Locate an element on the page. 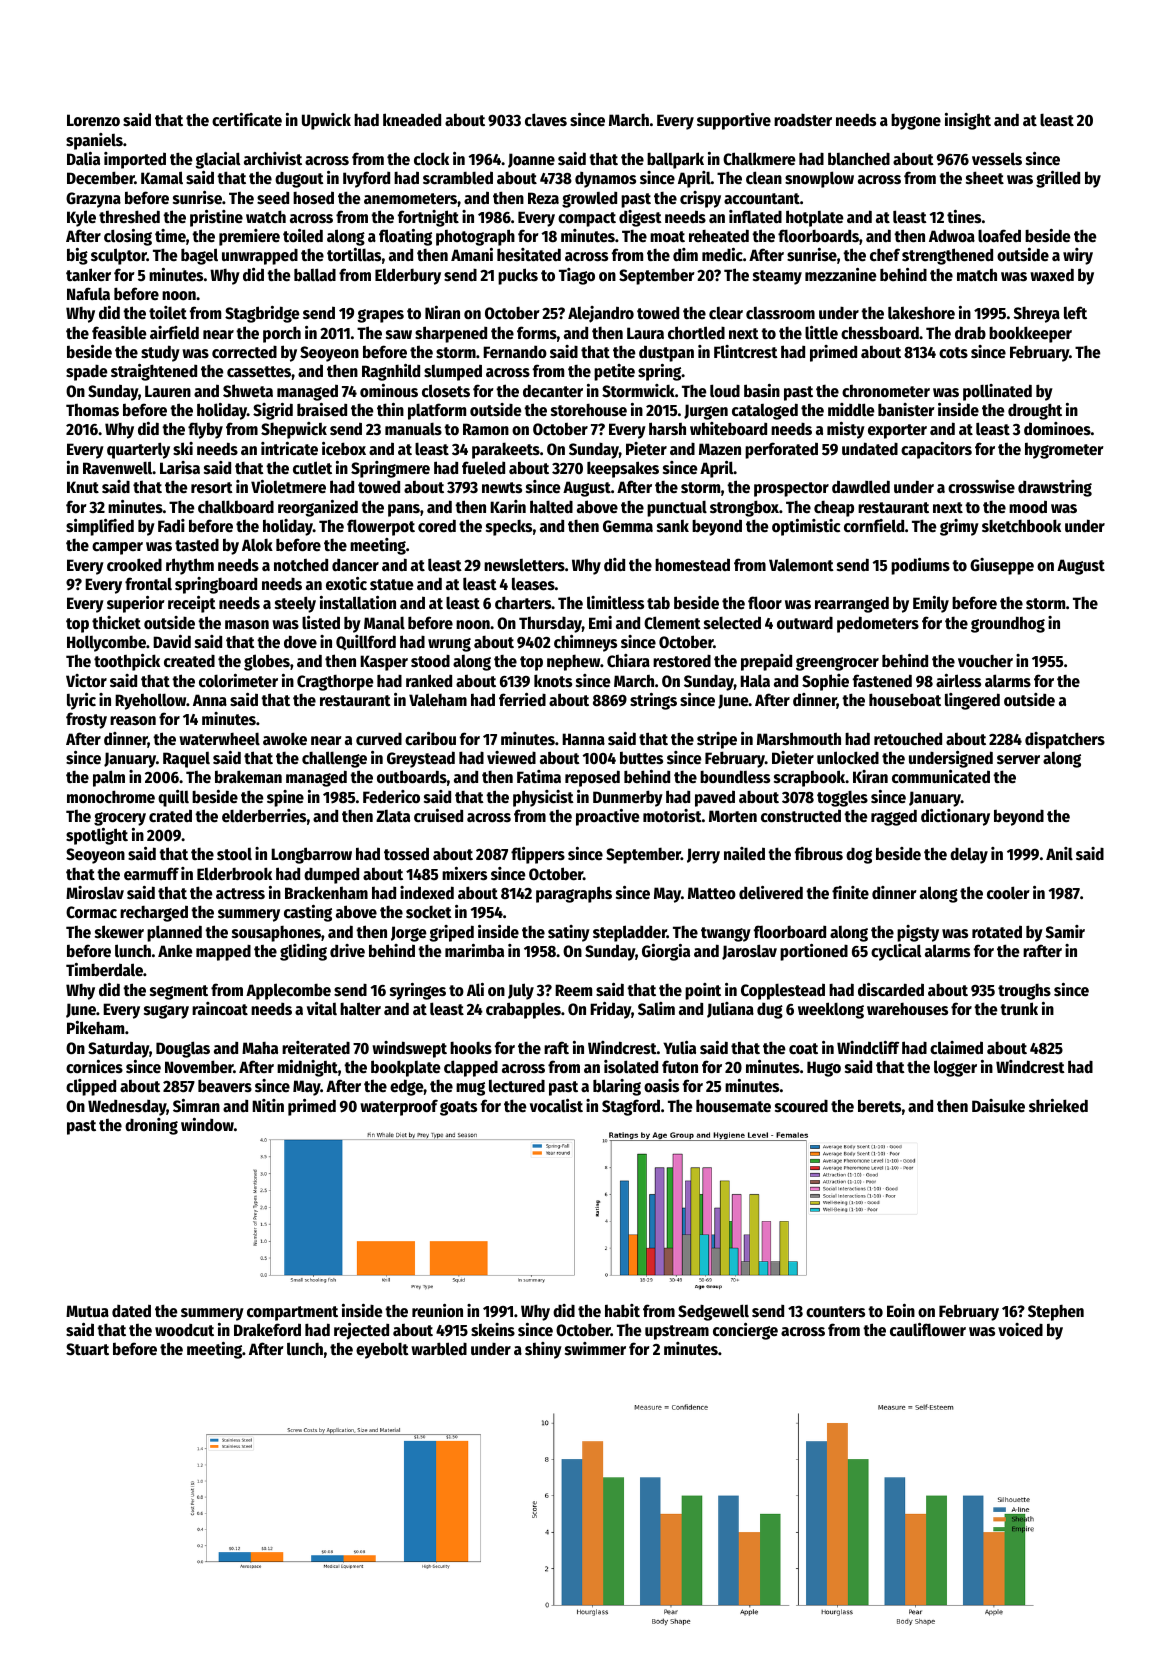 The image size is (1172, 1657). punctual is located at coordinates (677, 508).
